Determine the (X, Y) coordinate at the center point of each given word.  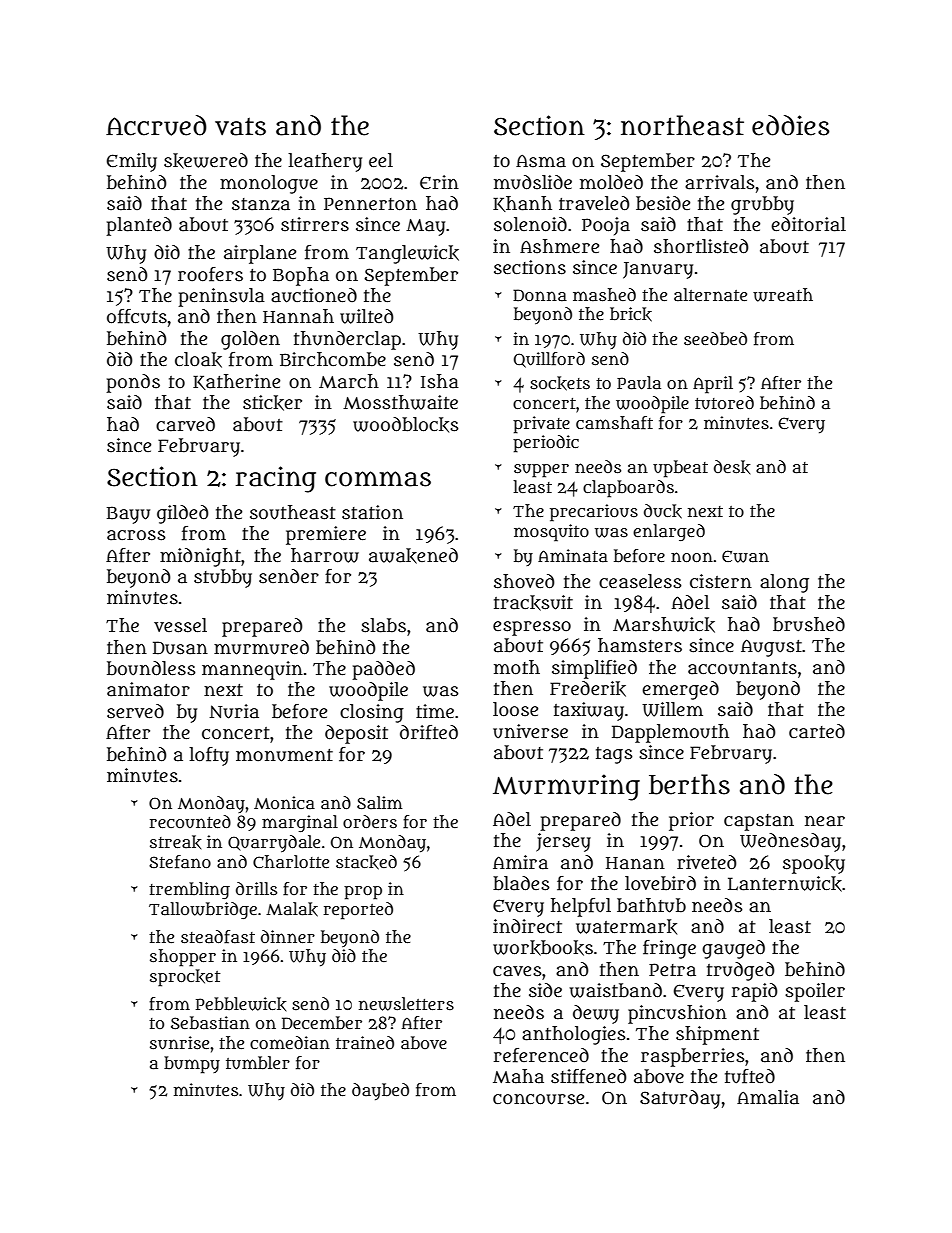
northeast (682, 125)
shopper (183, 958)
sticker (272, 403)
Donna (540, 295)
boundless (151, 668)
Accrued (156, 125)
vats (240, 127)
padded (383, 670)
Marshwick (664, 625)
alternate (710, 294)
